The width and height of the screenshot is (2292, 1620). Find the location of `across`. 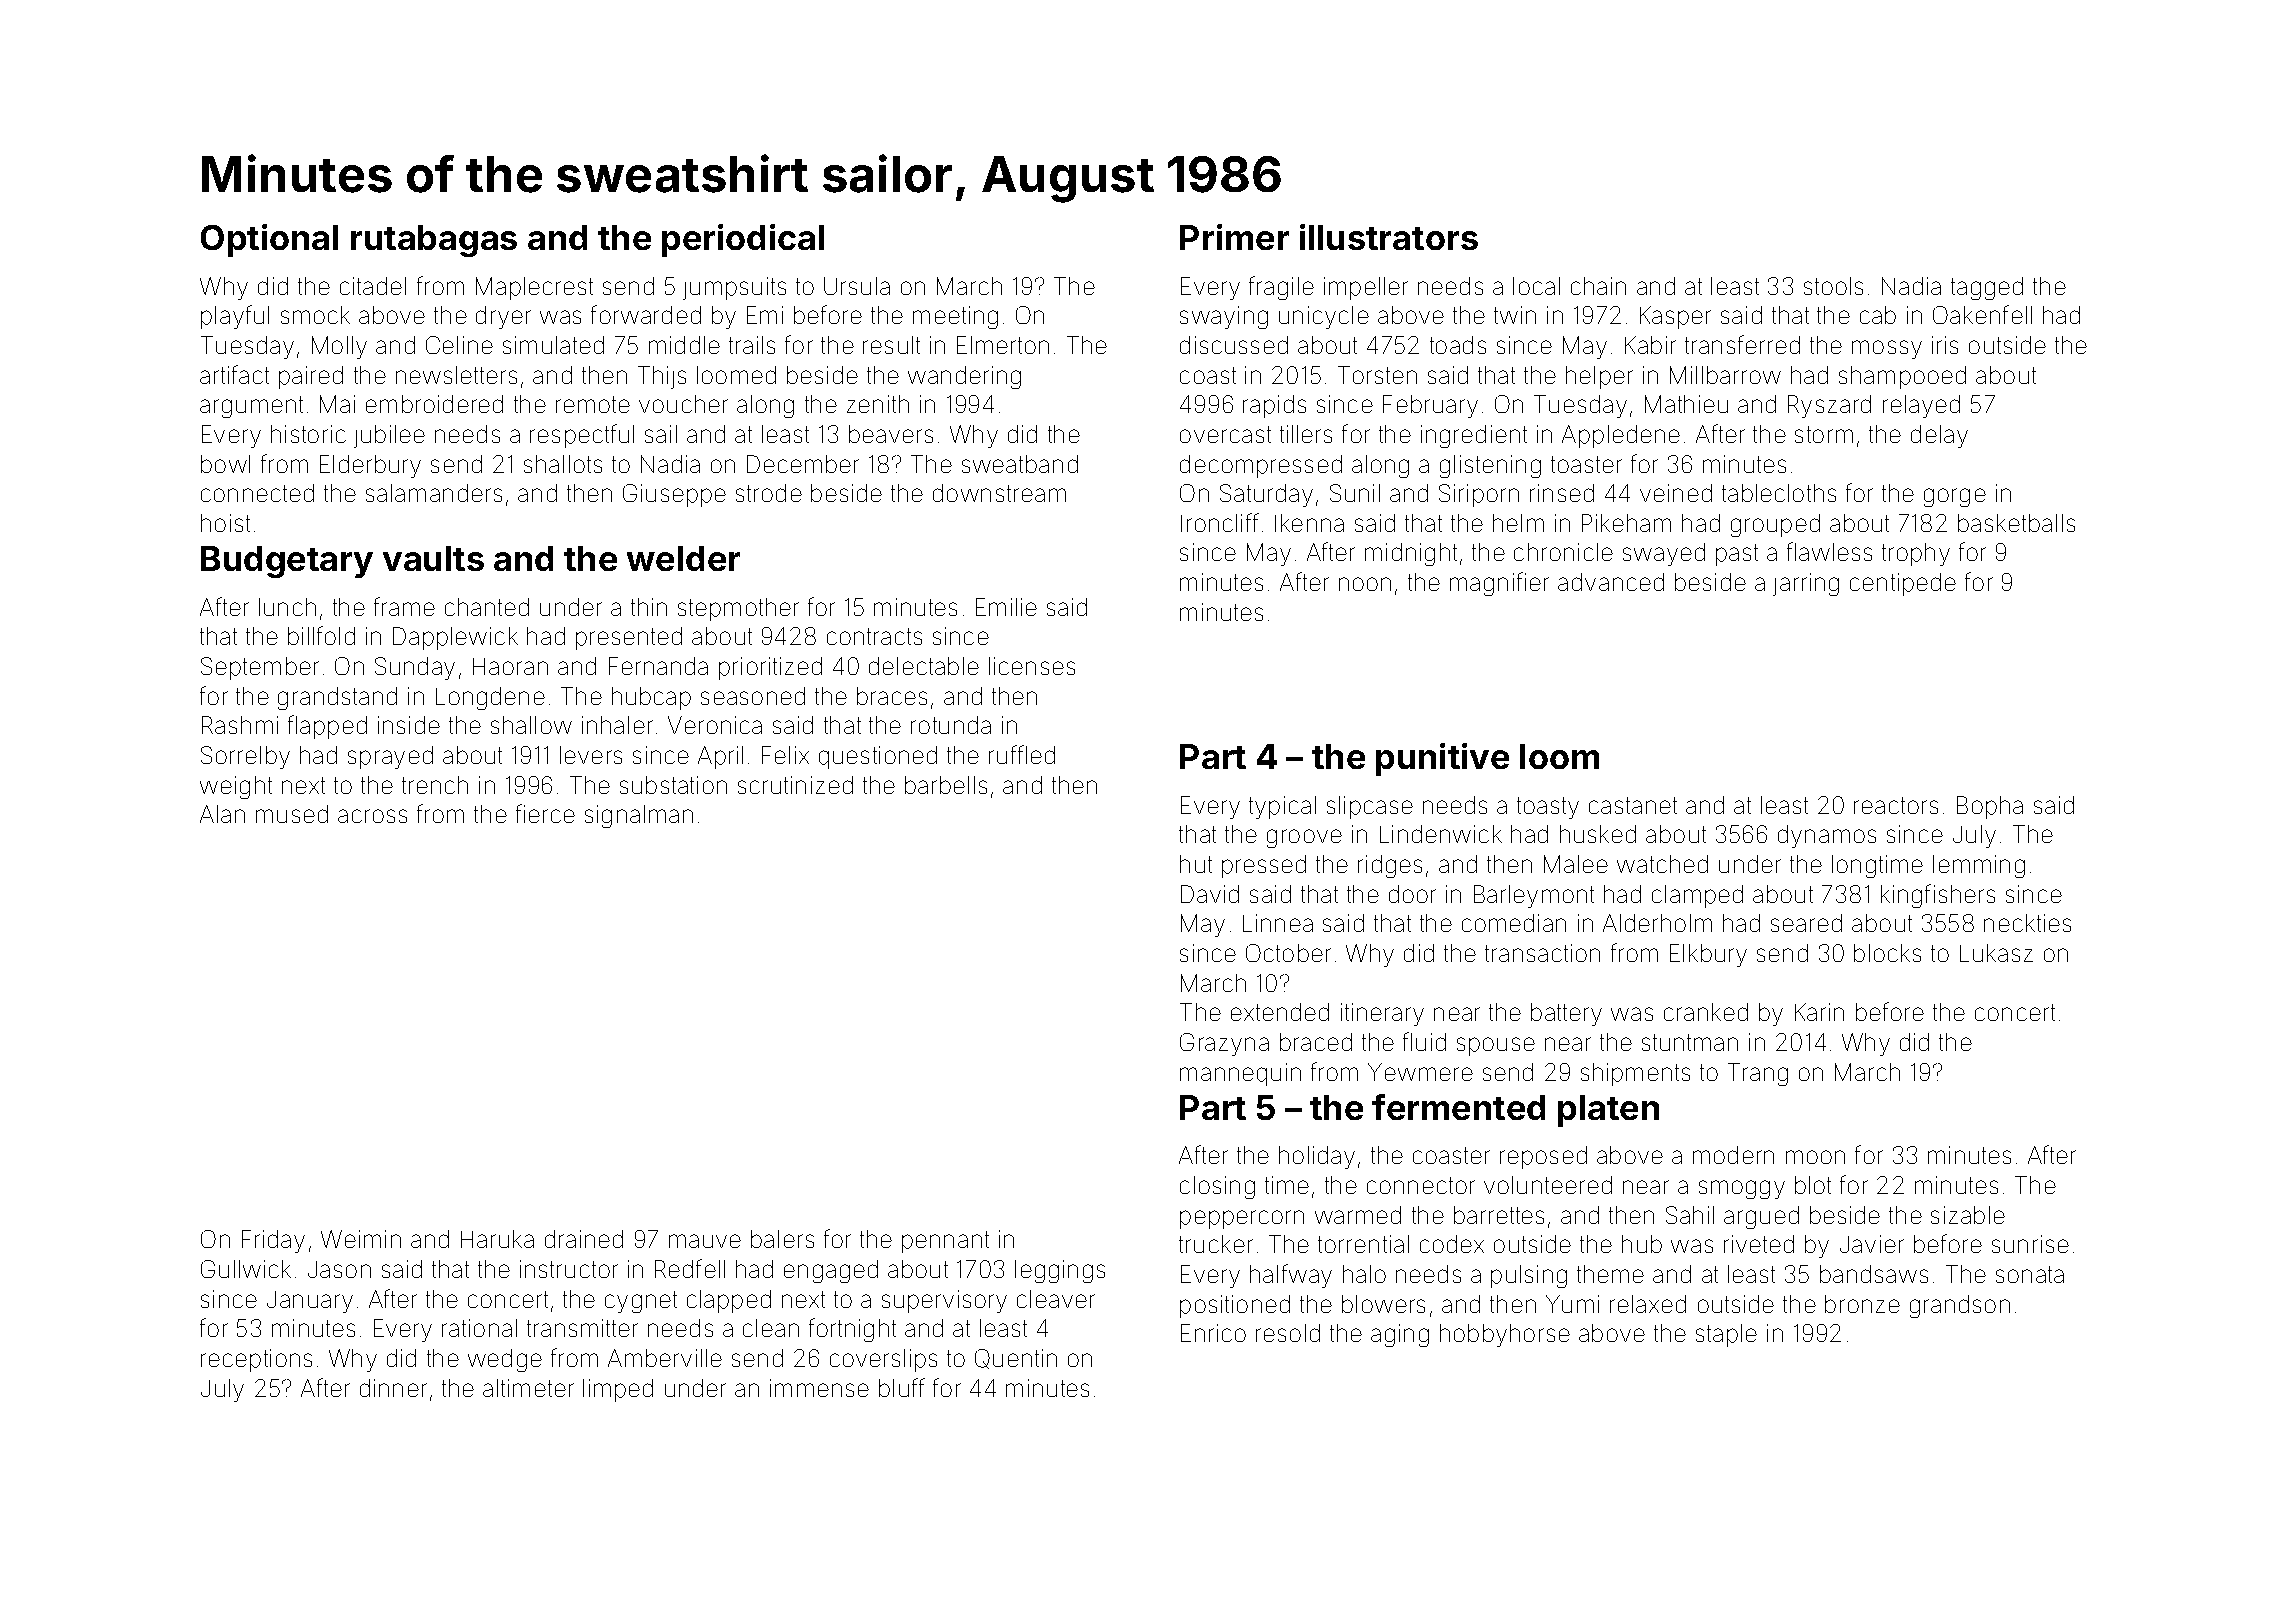

across is located at coordinates (372, 816).
